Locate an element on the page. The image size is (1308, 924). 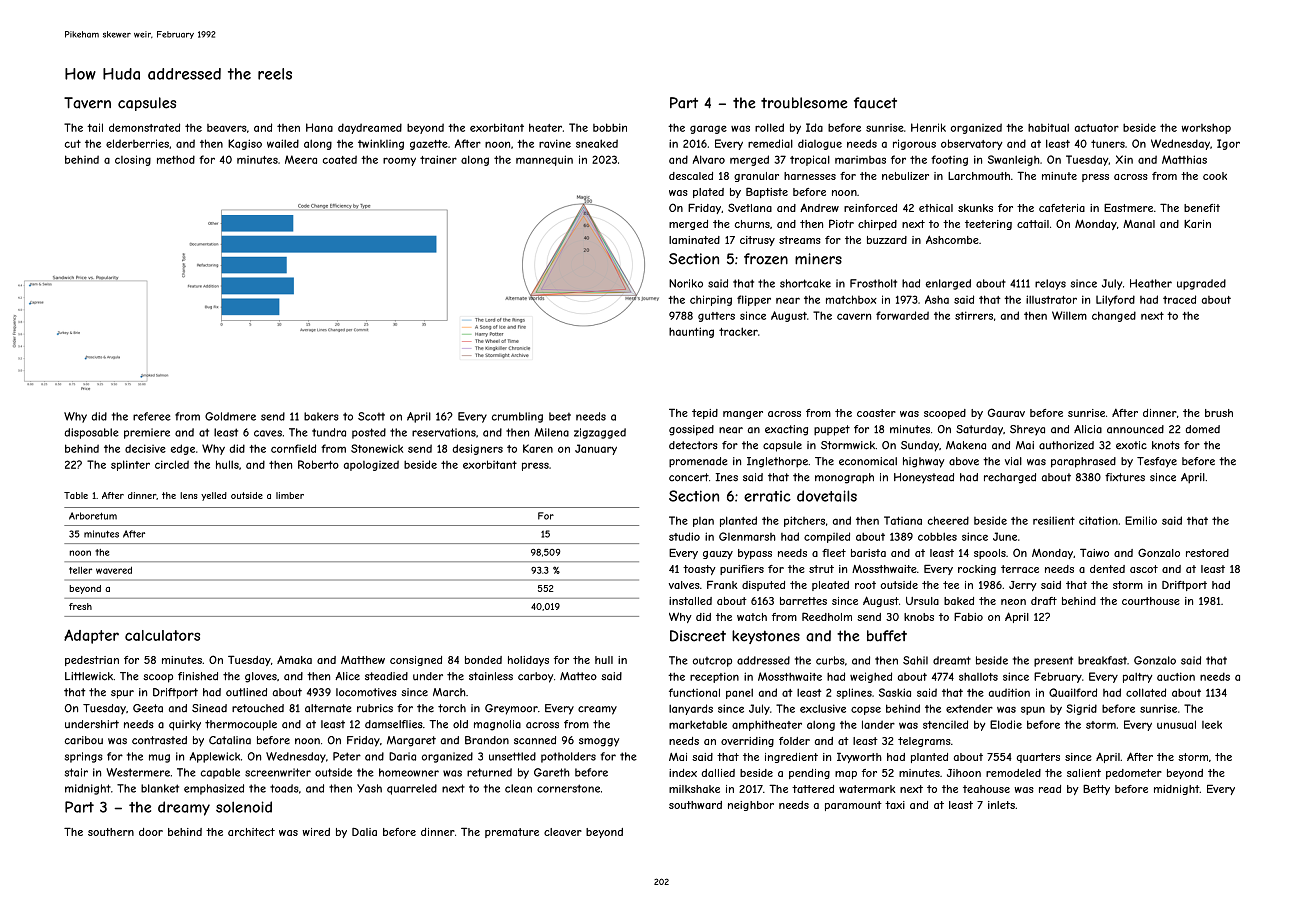
bobbin is located at coordinates (610, 127).
